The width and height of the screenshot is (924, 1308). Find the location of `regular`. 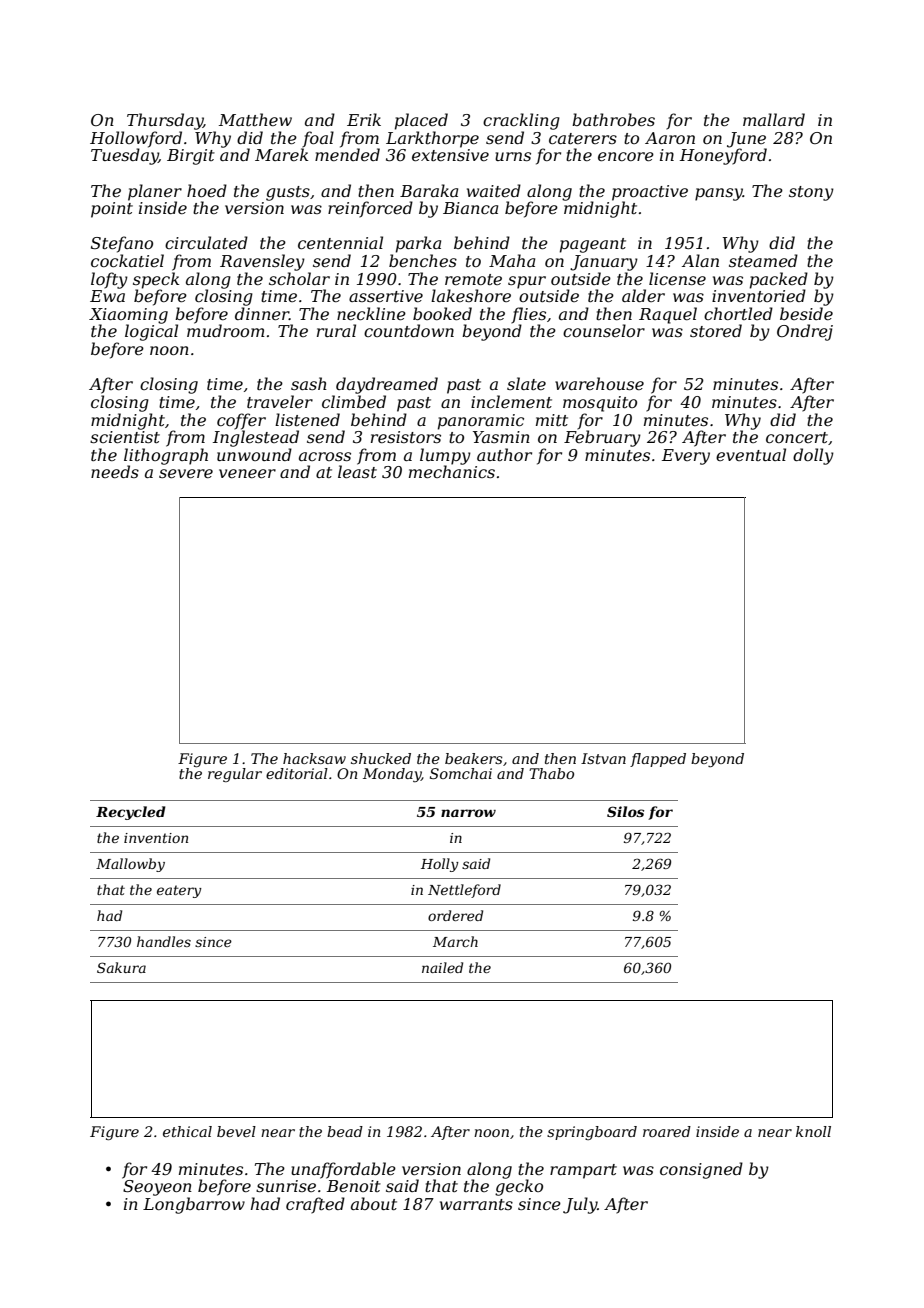

regular is located at coordinates (235, 775).
